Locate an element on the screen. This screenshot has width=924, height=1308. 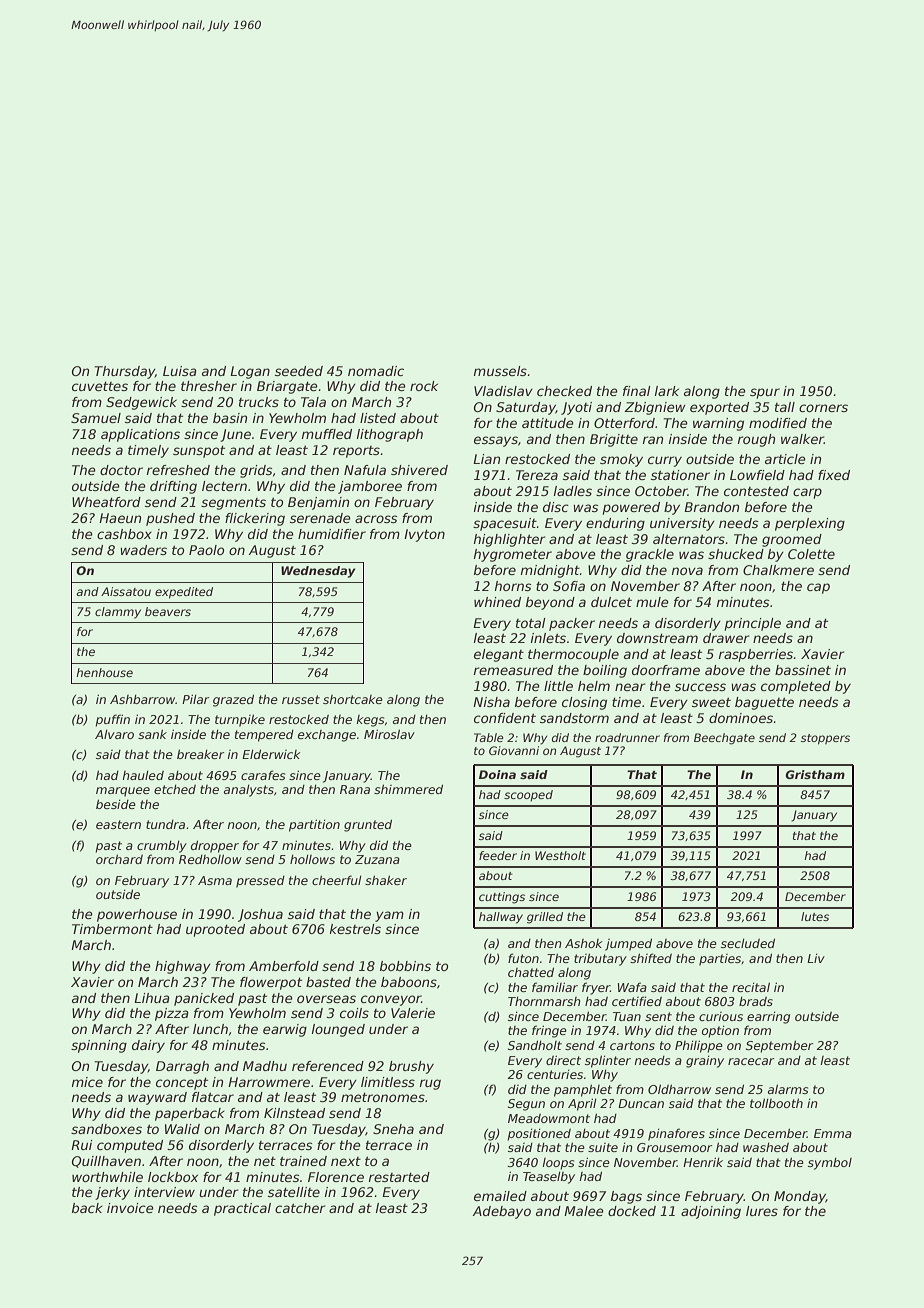
Malee is located at coordinates (584, 1211).
